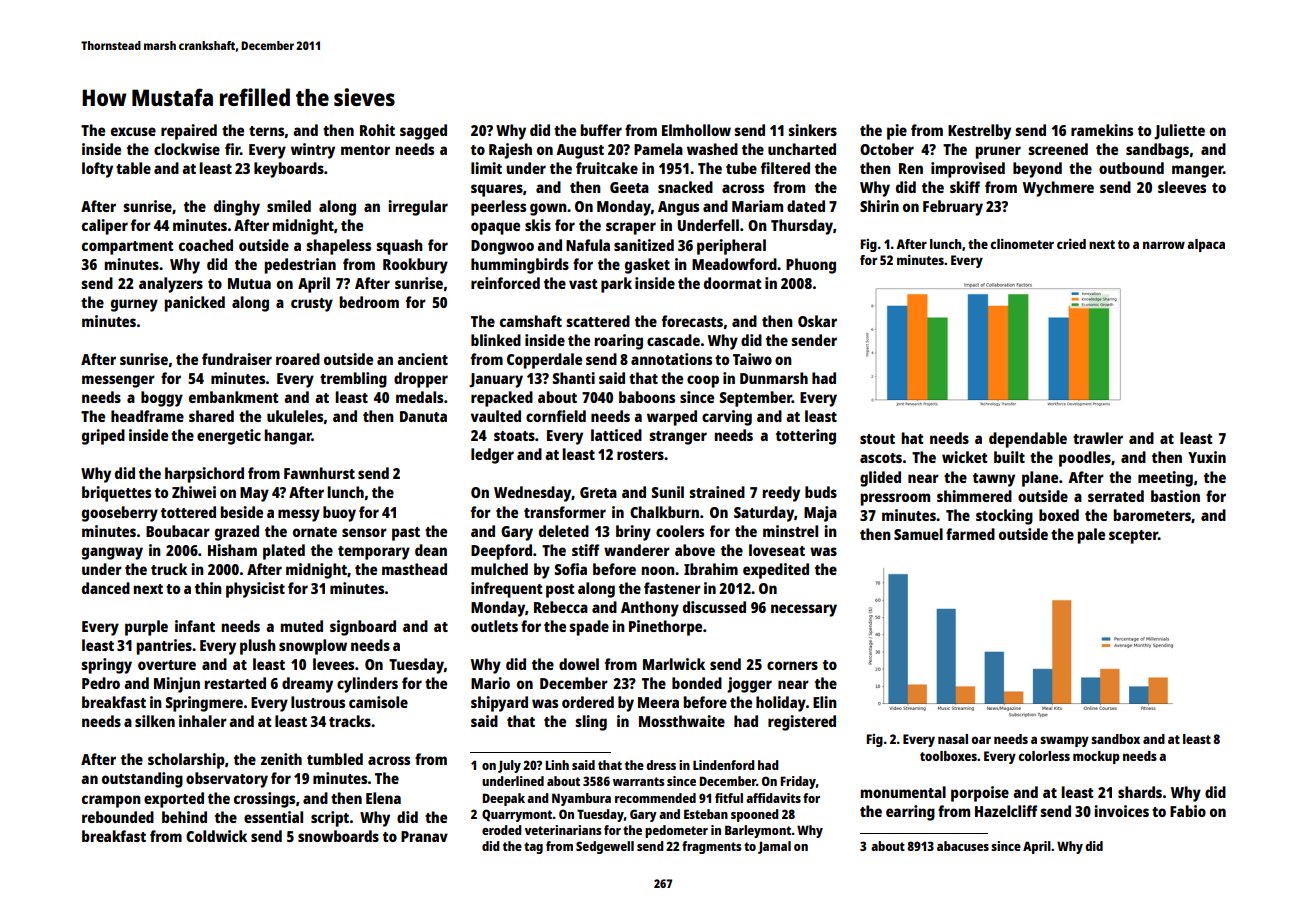 The image size is (1308, 924). What do you see at coordinates (377, 130) in the screenshot?
I see `Rohit` at bounding box center [377, 130].
